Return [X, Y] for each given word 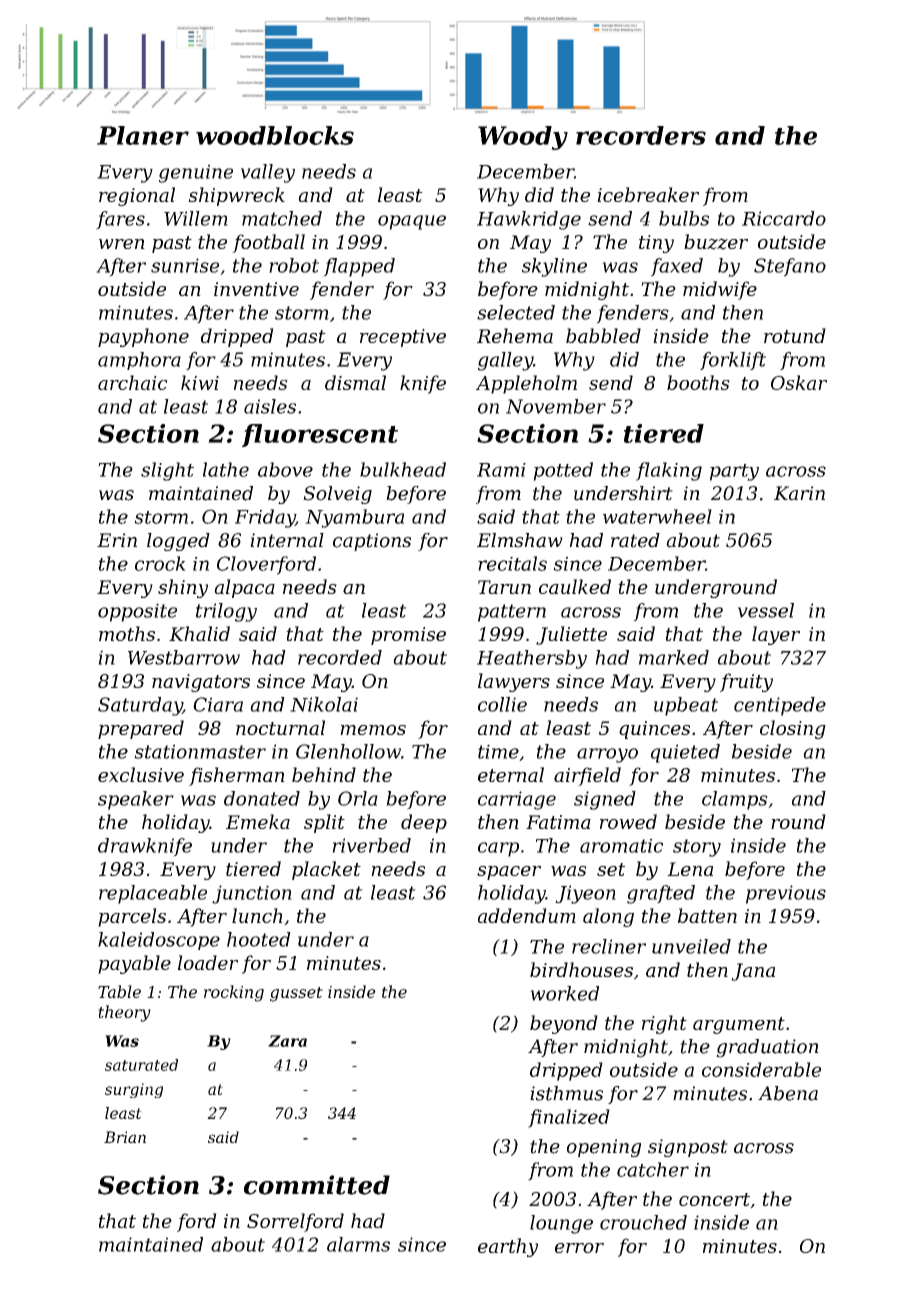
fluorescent [320, 435]
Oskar [799, 382]
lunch [257, 915]
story [697, 848]
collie [502, 704]
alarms [358, 1244]
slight [167, 471]
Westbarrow [184, 657]
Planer [143, 135]
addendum [527, 915]
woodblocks [275, 135]
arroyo [607, 755]
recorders [641, 135]
